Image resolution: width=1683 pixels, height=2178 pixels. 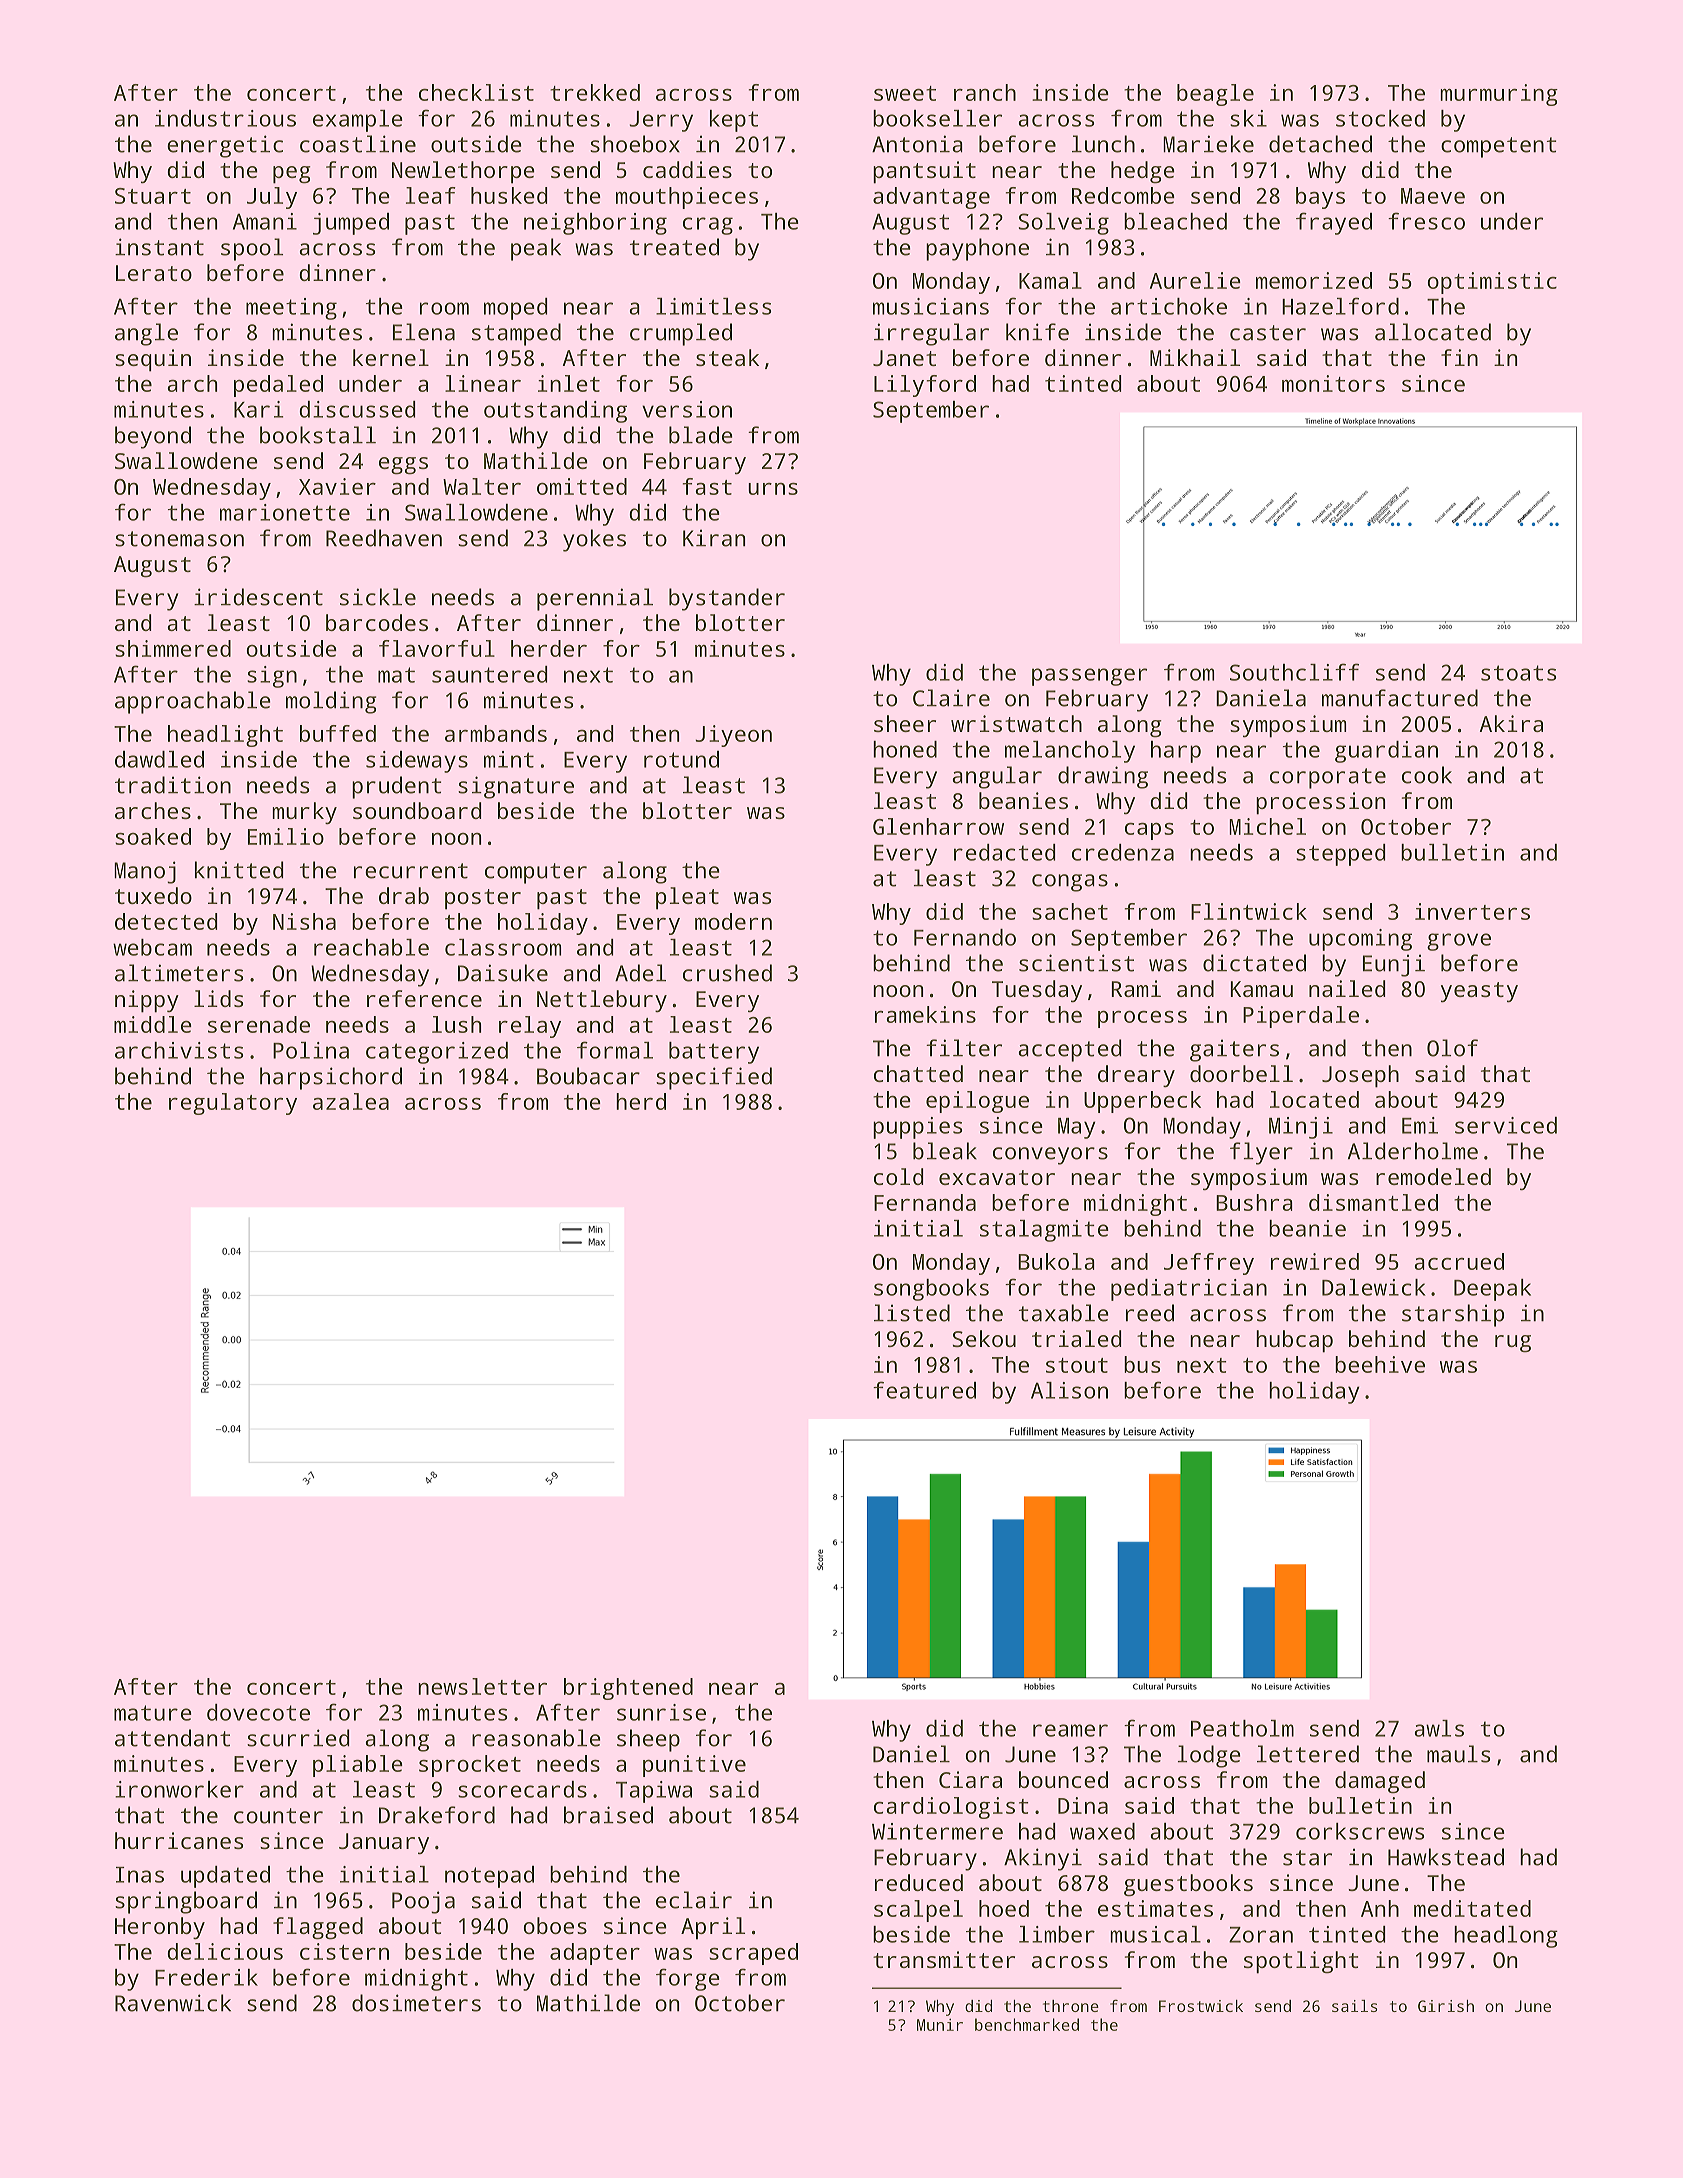 I want to click on Deepak, so click(x=1492, y=1290).
